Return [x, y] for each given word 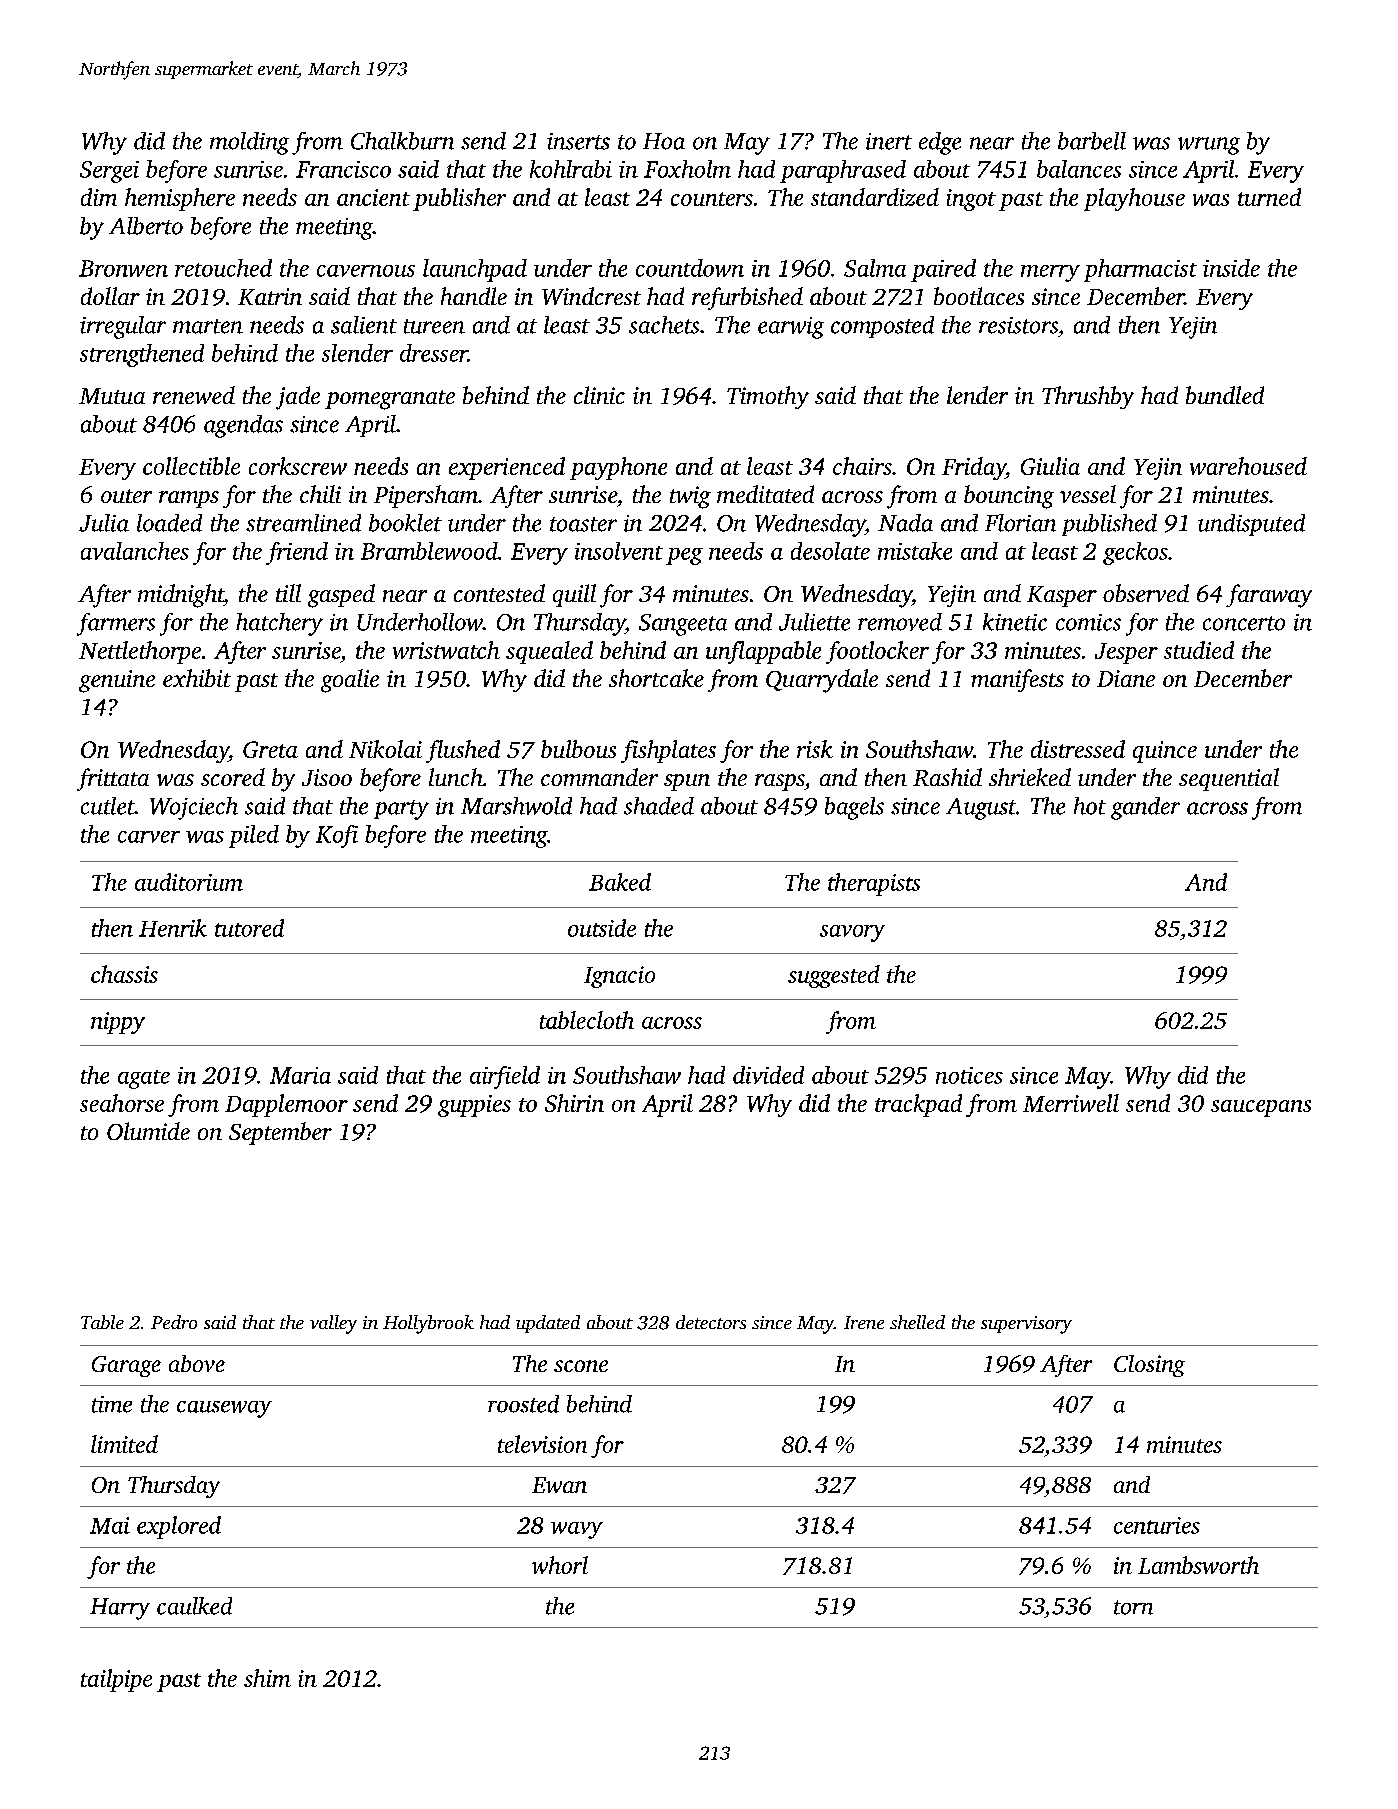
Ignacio [619, 977]
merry [1050, 273]
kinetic [1015, 622]
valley [333, 1324]
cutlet [108, 806]
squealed [549, 652]
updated [548, 1324]
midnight [181, 596]
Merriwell [1071, 1103]
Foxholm [687, 169]
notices [969, 1075]
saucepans [1261, 1108]
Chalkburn [402, 141]
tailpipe [116, 1680]
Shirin [574, 1103]
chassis [124, 974]
